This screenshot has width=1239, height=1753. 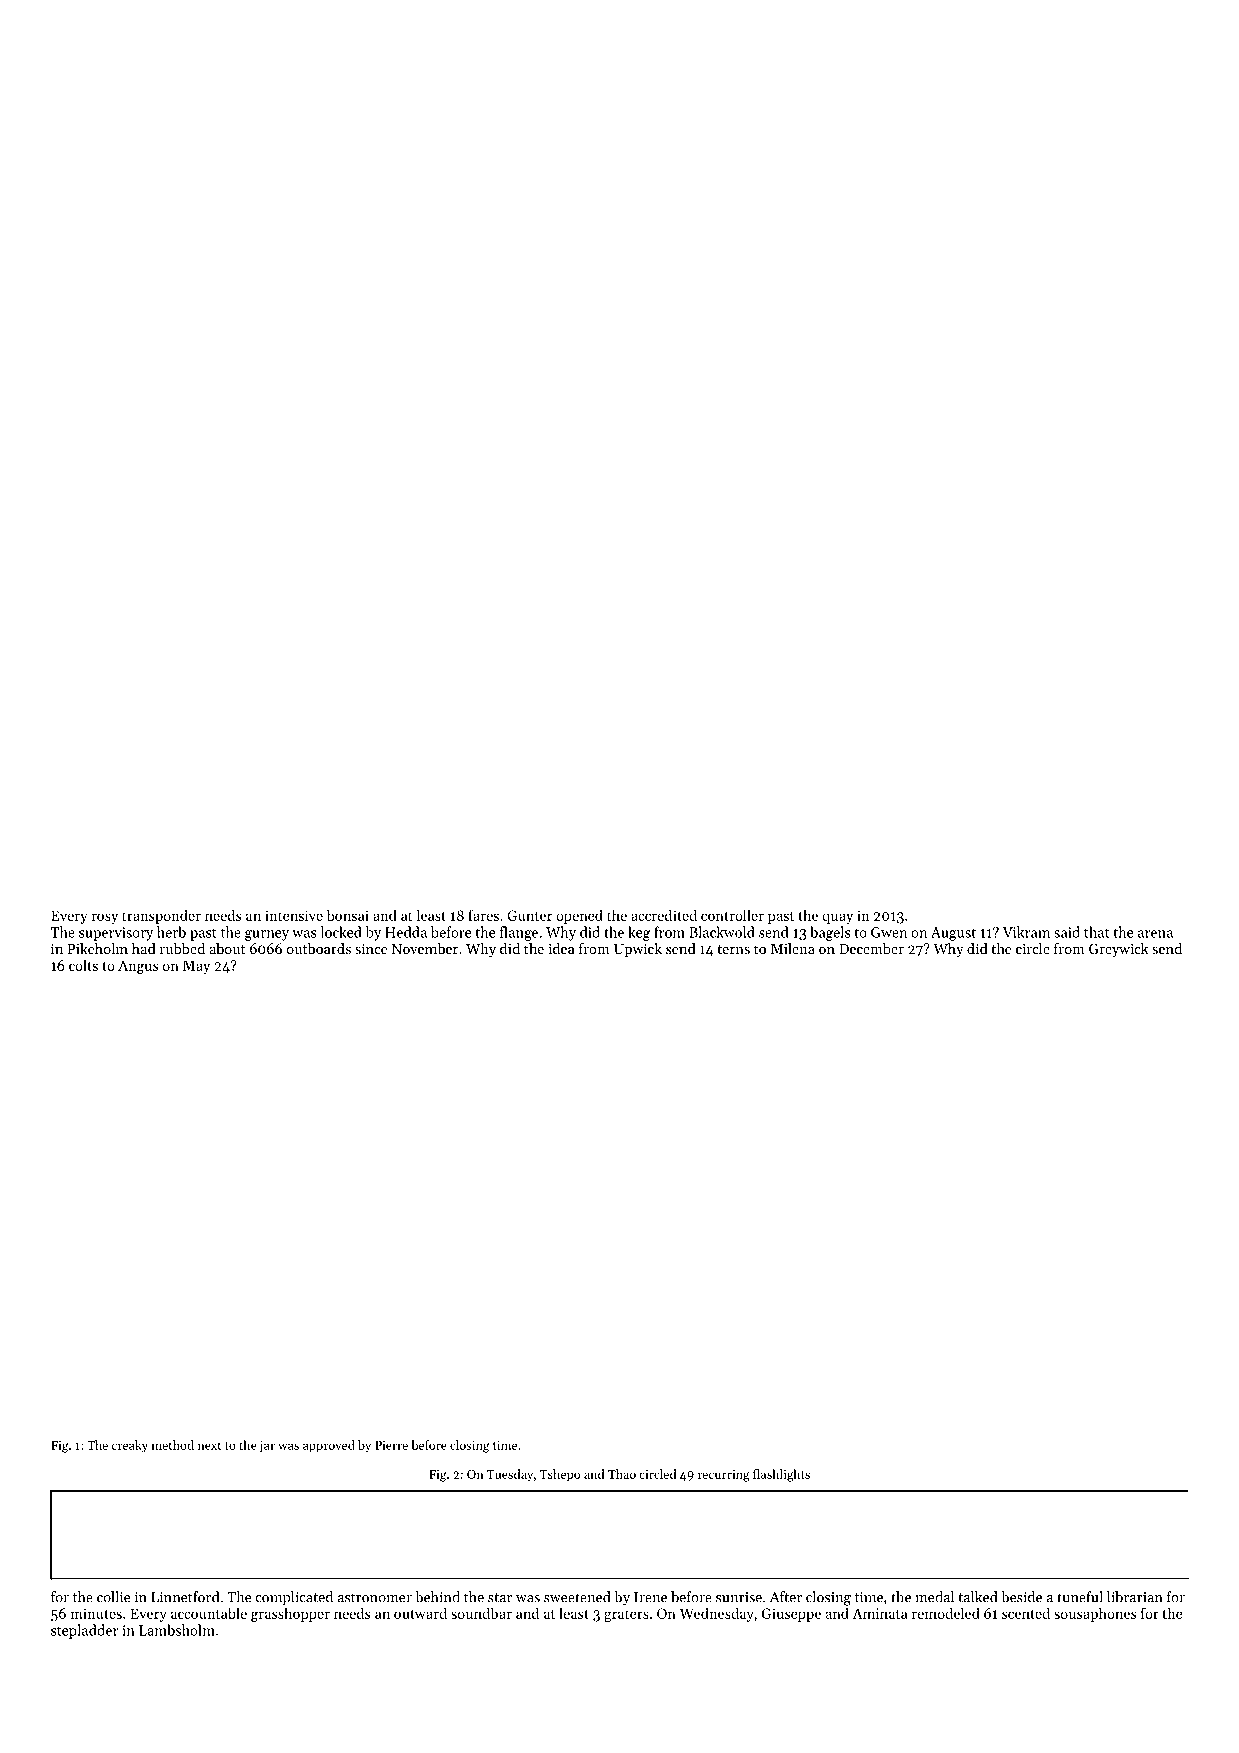 I want to click on flashlights, so click(x=781, y=1475).
